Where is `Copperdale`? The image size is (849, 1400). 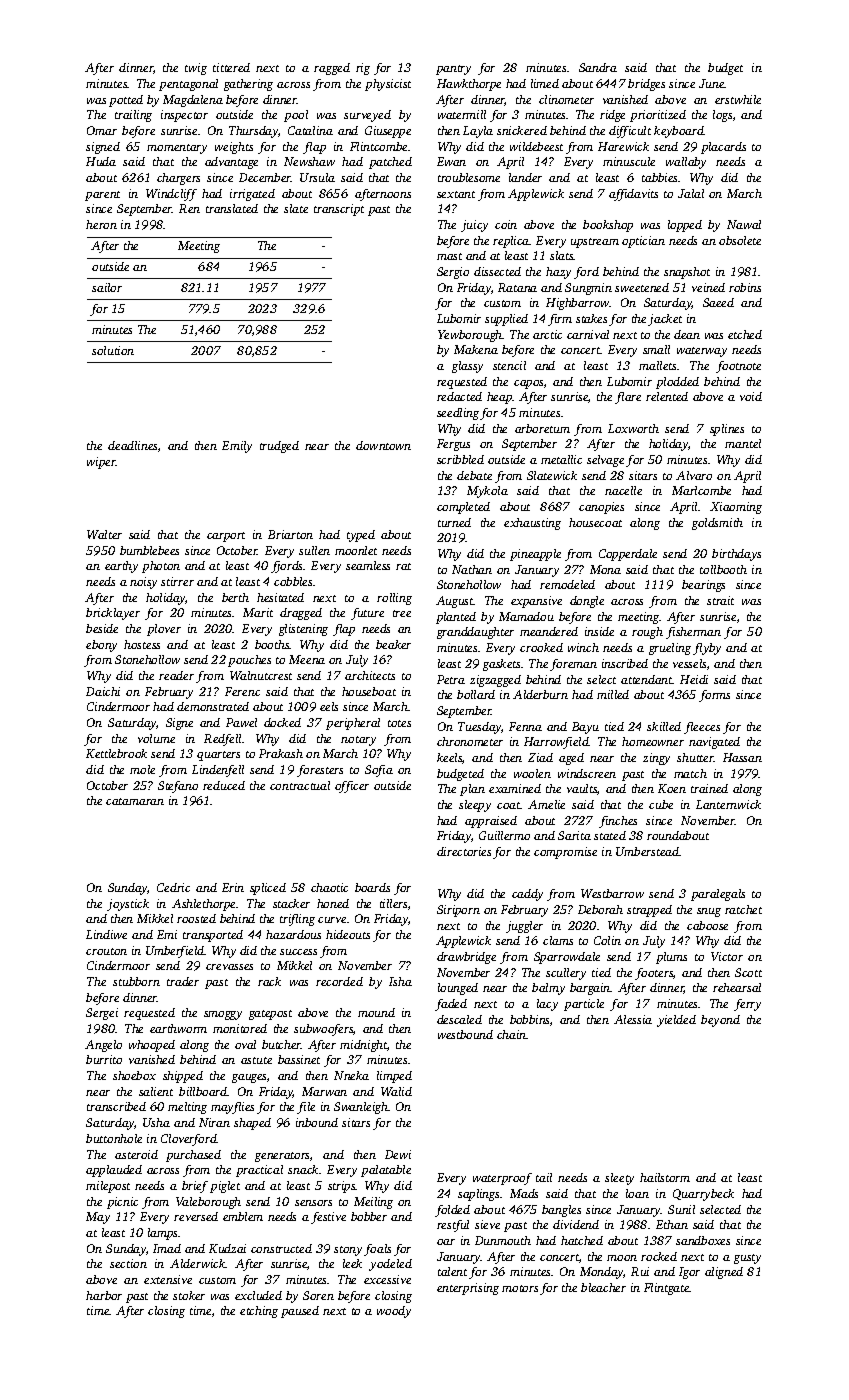
Copperdale is located at coordinates (628, 555).
